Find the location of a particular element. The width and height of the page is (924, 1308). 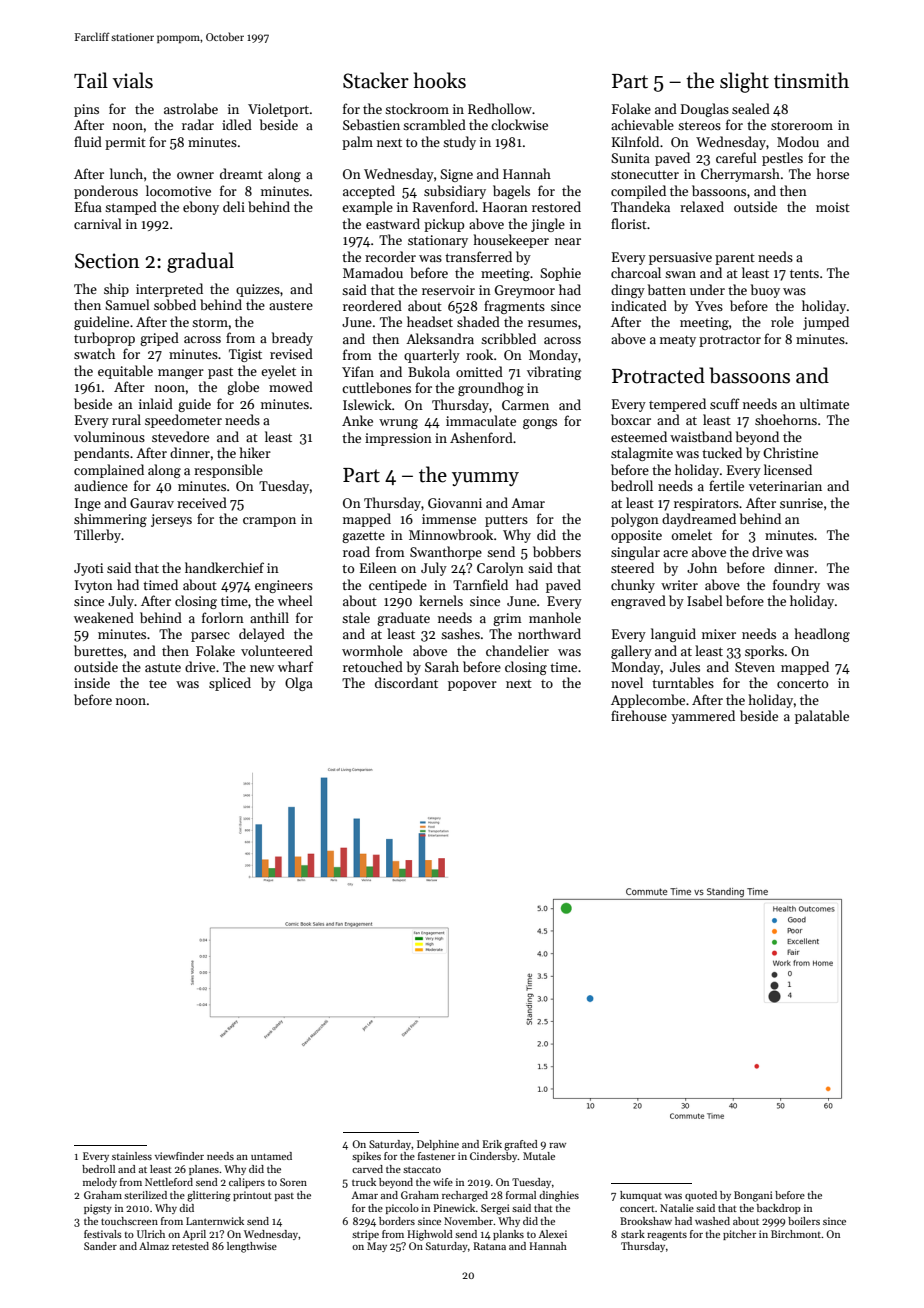

restored is located at coordinates (556, 206).
